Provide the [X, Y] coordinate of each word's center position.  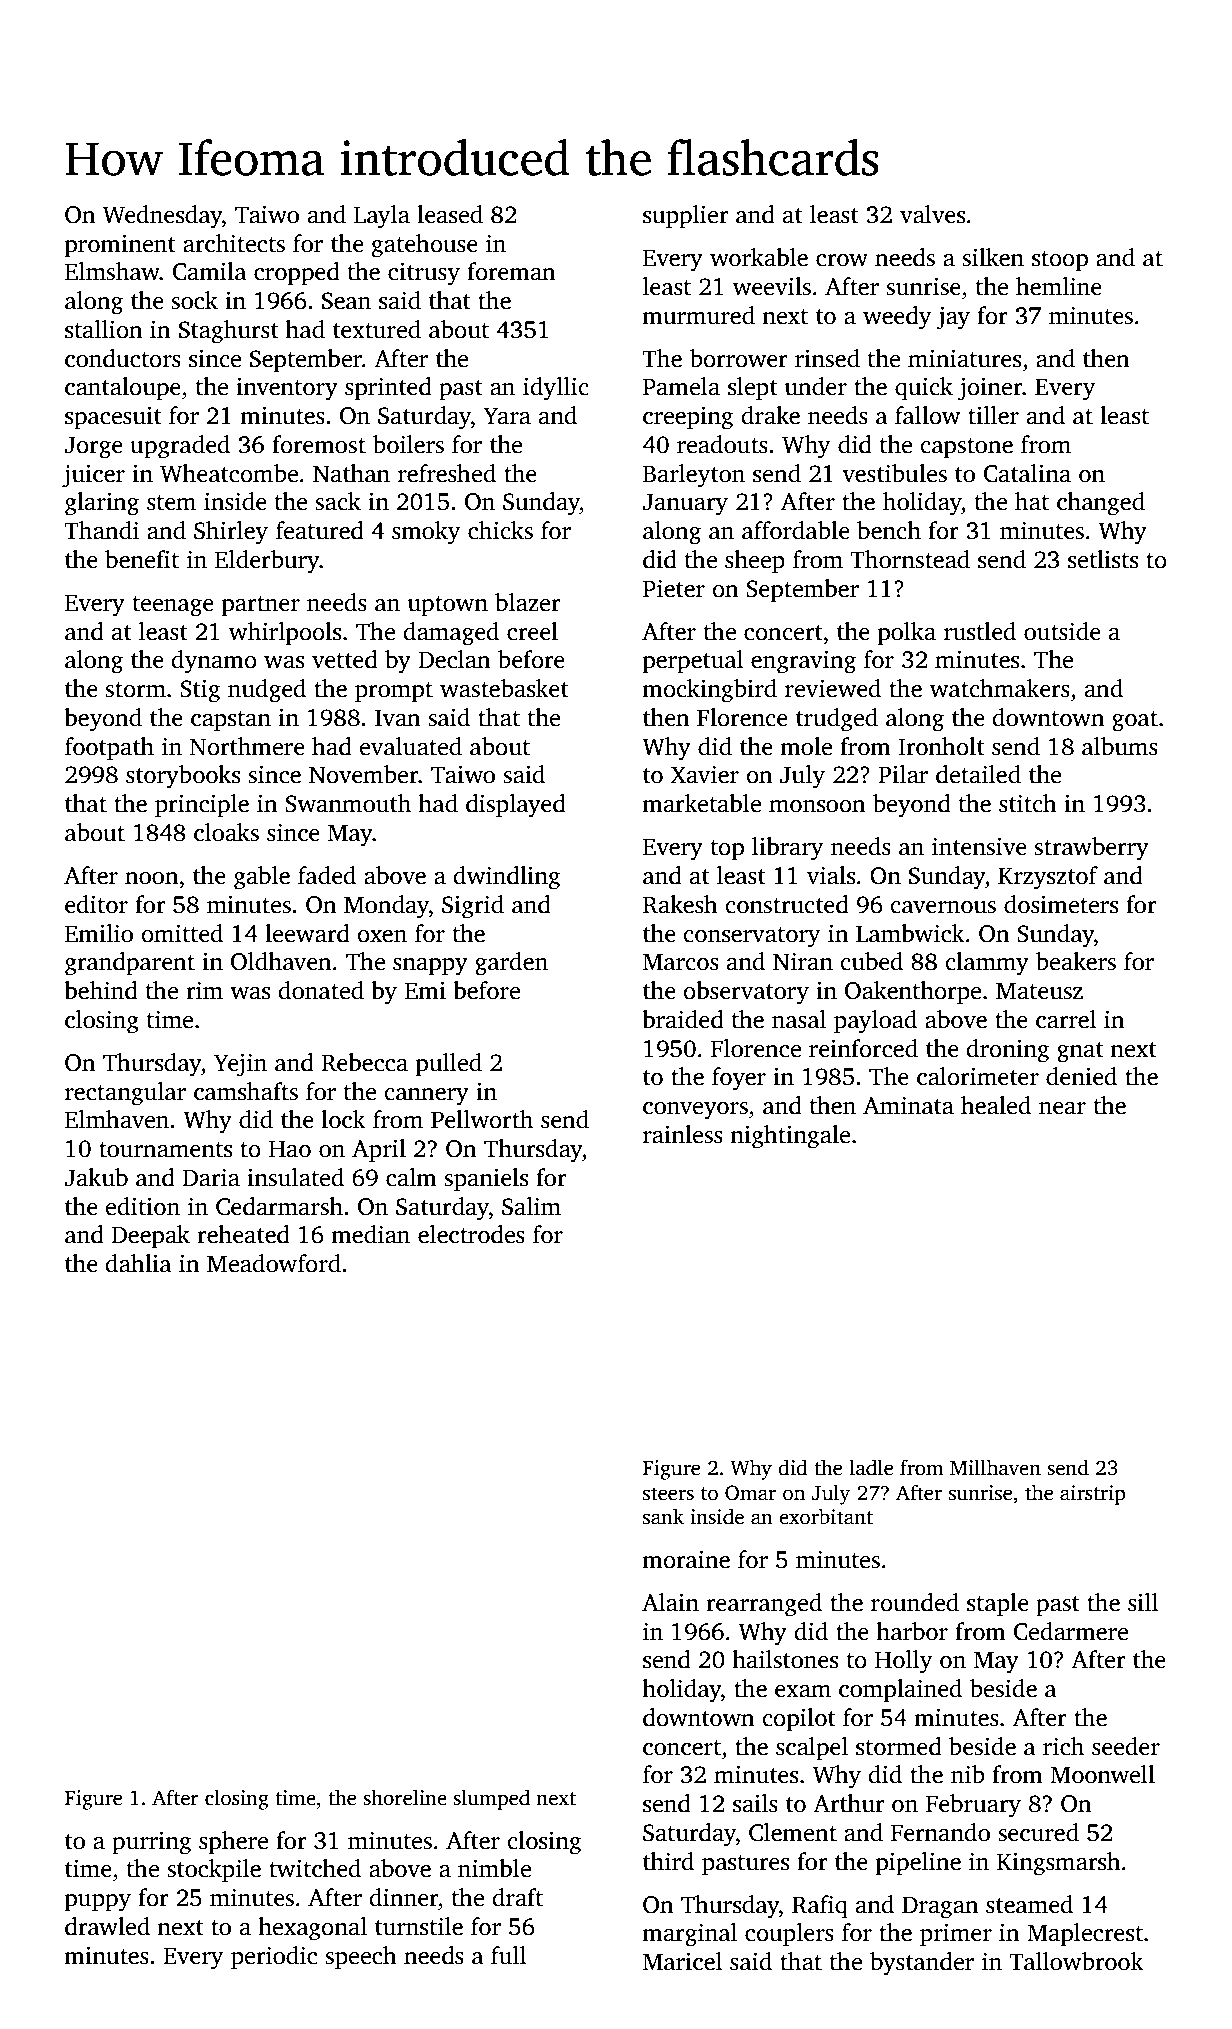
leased [450, 214]
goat [1135, 721]
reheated [243, 1234]
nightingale [790, 1137]
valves [932, 214]
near [1062, 1108]
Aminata [908, 1105]
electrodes [471, 1234]
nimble [494, 1868]
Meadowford [274, 1263]
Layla [382, 217]
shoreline [405, 1797]
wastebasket [504, 688]
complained [900, 1691]
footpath [109, 749]
